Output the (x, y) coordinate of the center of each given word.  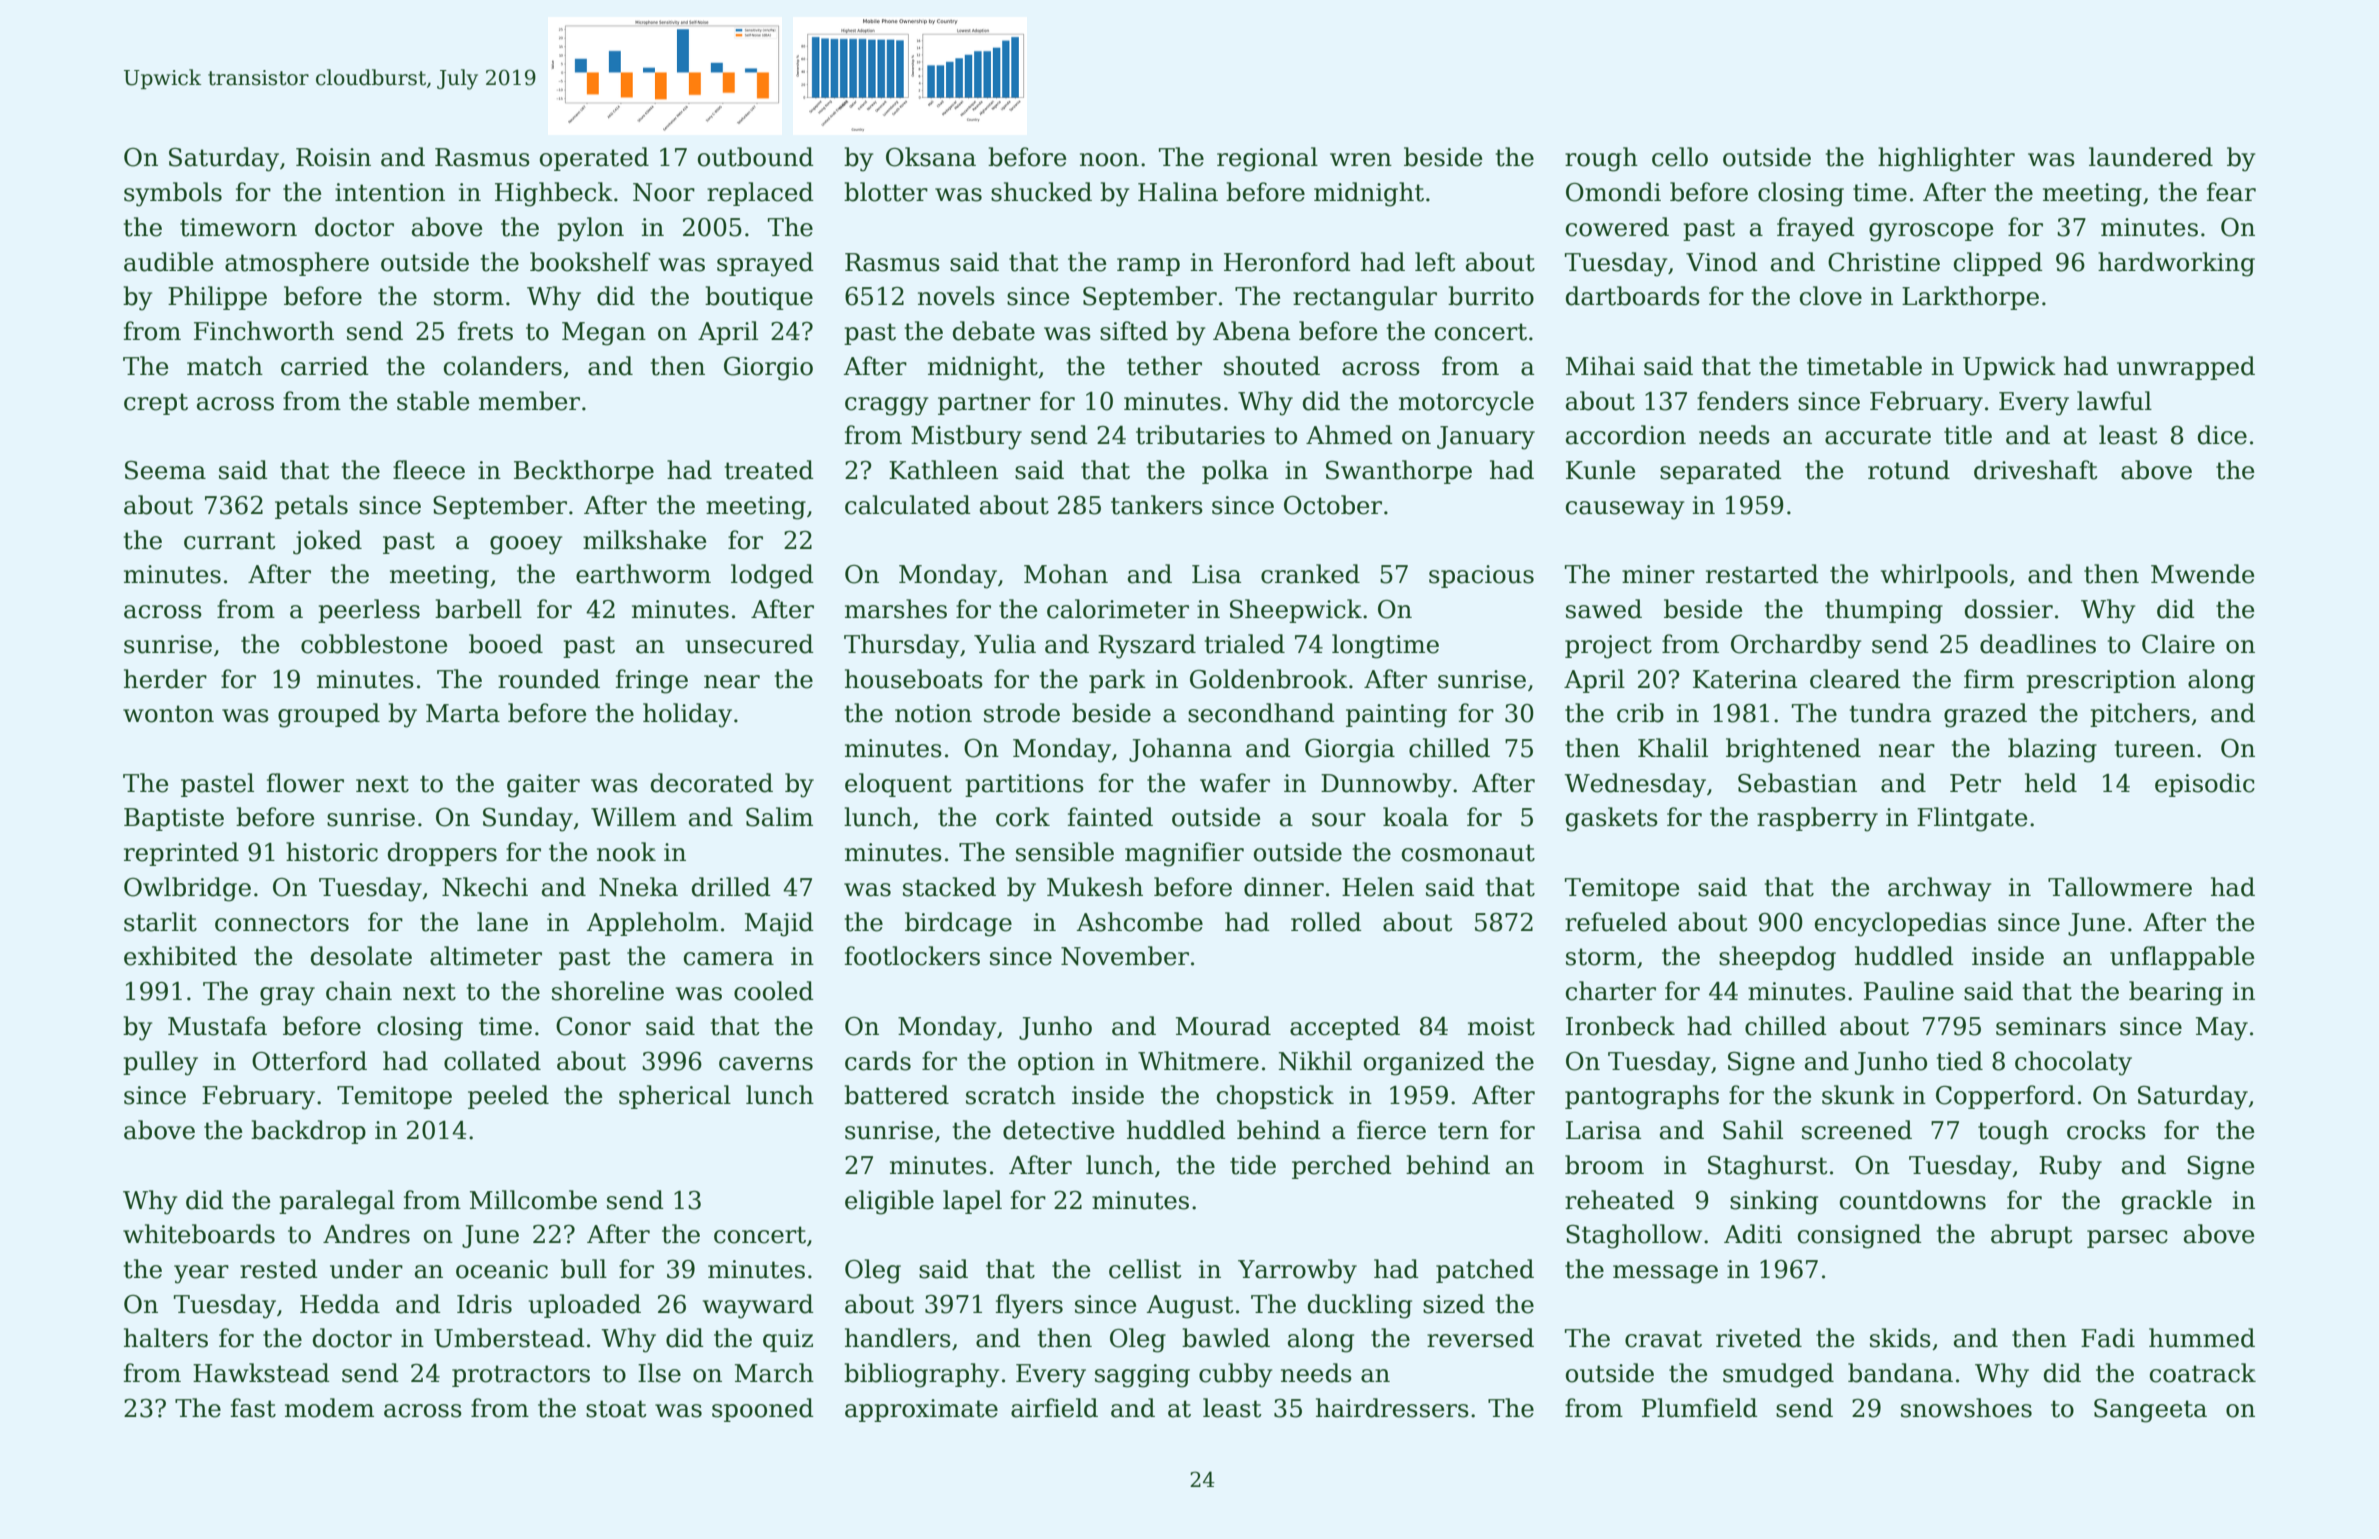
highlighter (1946, 159)
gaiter (543, 786)
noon (1109, 160)
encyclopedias (1900, 924)
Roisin (333, 157)
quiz (788, 1340)
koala (1415, 817)
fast (253, 1408)
